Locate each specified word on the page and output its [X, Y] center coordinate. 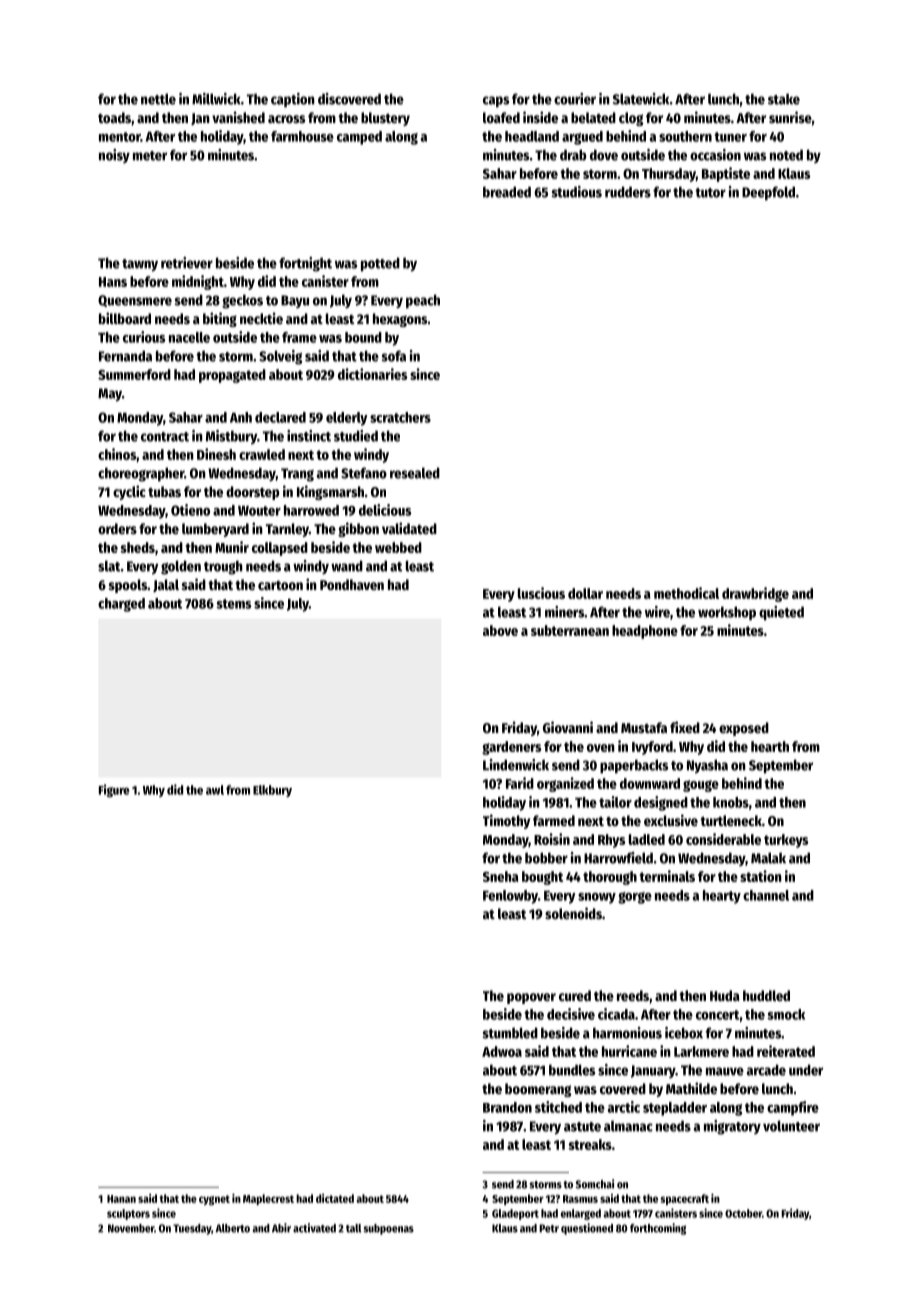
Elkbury [272, 791]
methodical [686, 593]
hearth [770, 746]
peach [423, 301]
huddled [766, 995]
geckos [242, 301]
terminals [667, 876]
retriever [187, 263]
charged [121, 605]
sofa [394, 356]
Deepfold [768, 193]
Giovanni [568, 727]
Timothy [506, 821]
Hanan [121, 1199]
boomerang [538, 1090]
